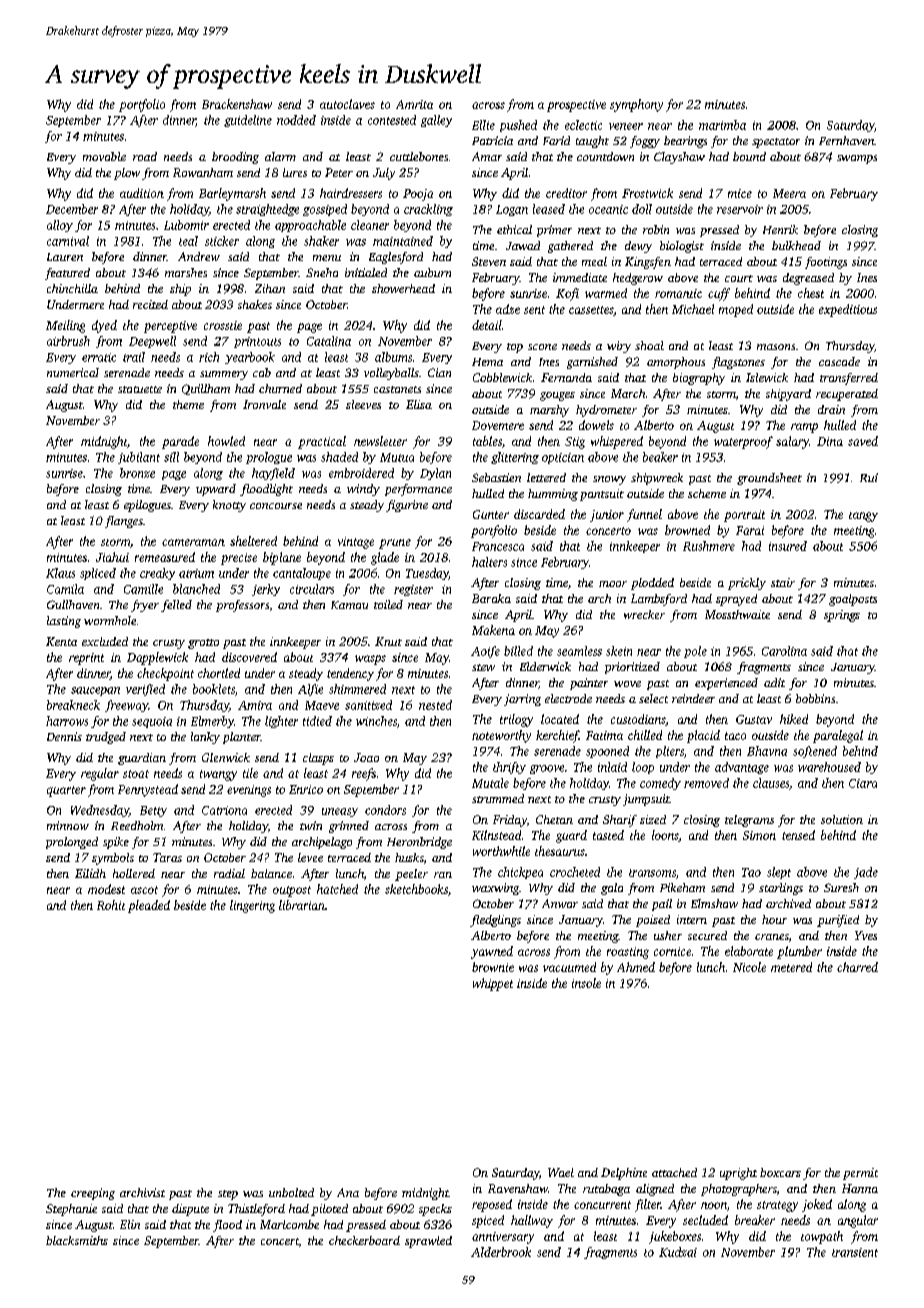 Image resolution: width=924 pixels, height=1308 pixels. What do you see at coordinates (104, 156) in the document?
I see `movable` at bounding box center [104, 156].
